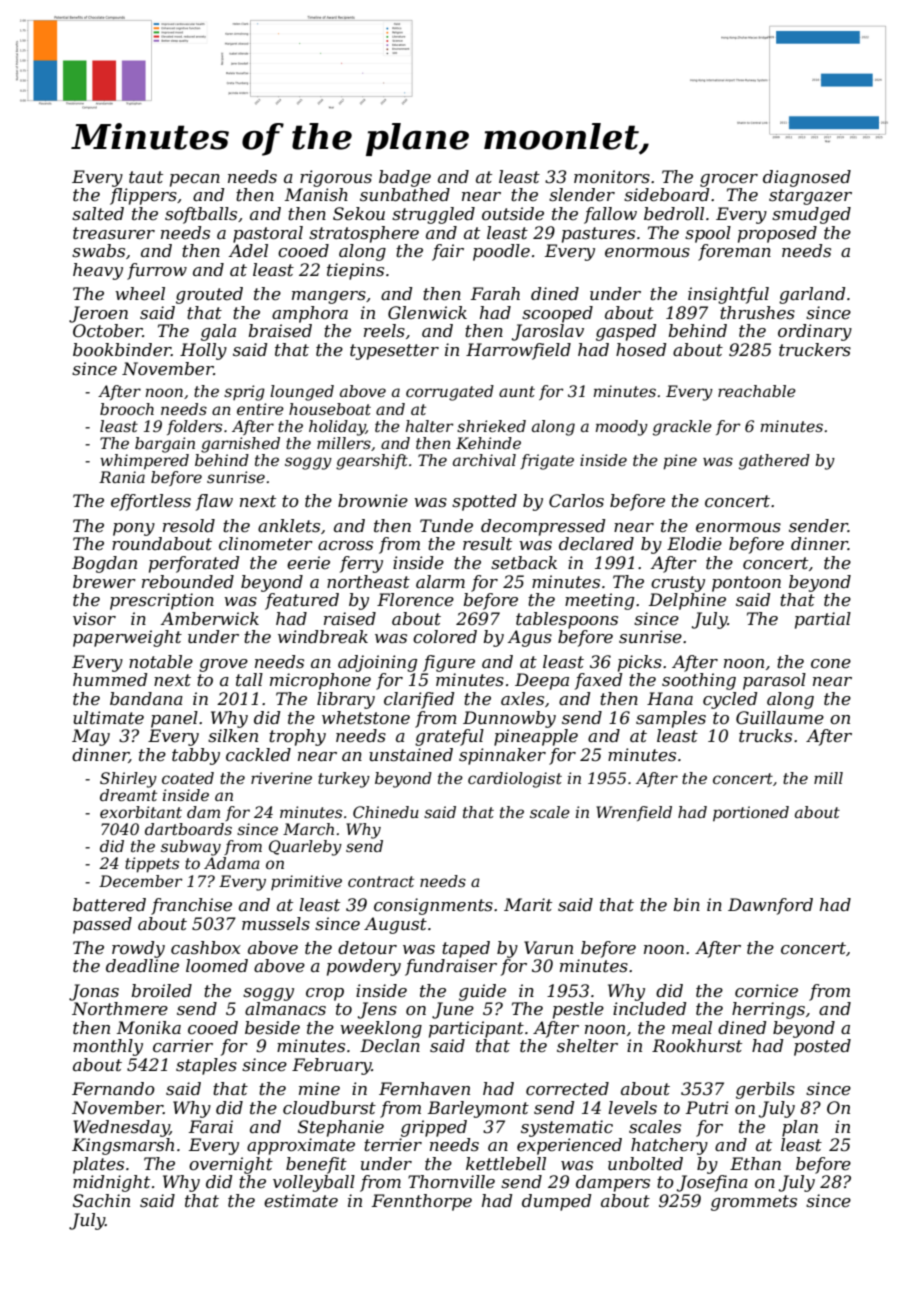 This page has height=1308, width=924. I want to click on garnished, so click(240, 445).
